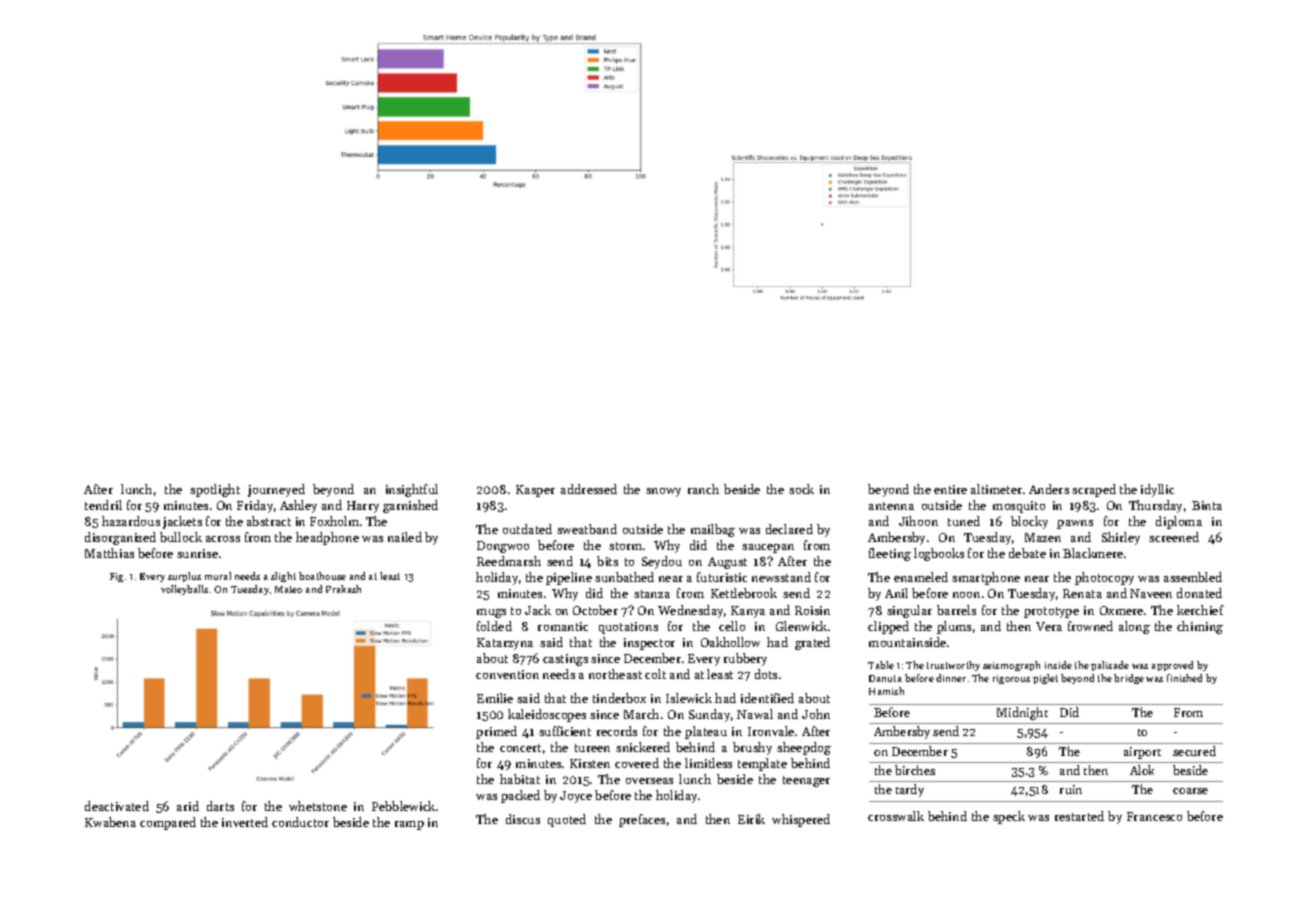  I want to click on Nawal, so click(755, 714).
